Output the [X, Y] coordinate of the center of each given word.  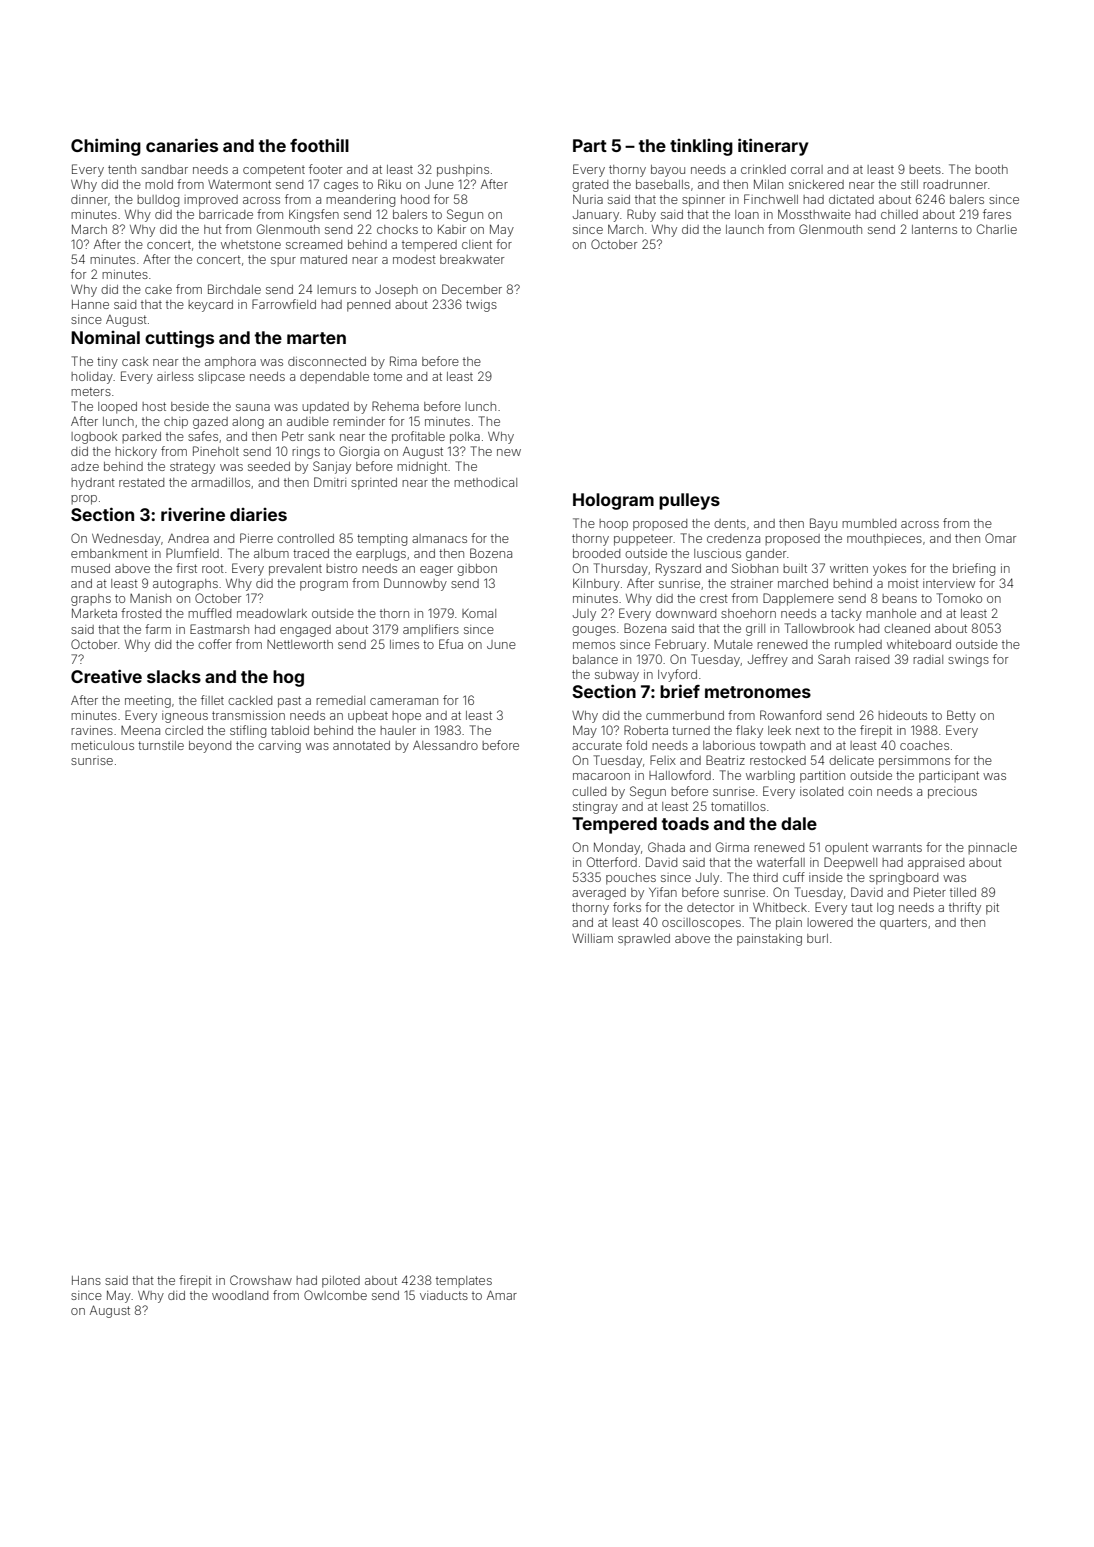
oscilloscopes [701, 924]
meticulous [102, 745]
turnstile [161, 745]
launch [745, 229]
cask [135, 361]
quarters [903, 924]
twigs [481, 306]
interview [949, 583]
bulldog [158, 201]
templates [464, 1281]
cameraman [404, 701]
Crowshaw [261, 1280]
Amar [502, 1295]
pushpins [463, 171]
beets [925, 169]
